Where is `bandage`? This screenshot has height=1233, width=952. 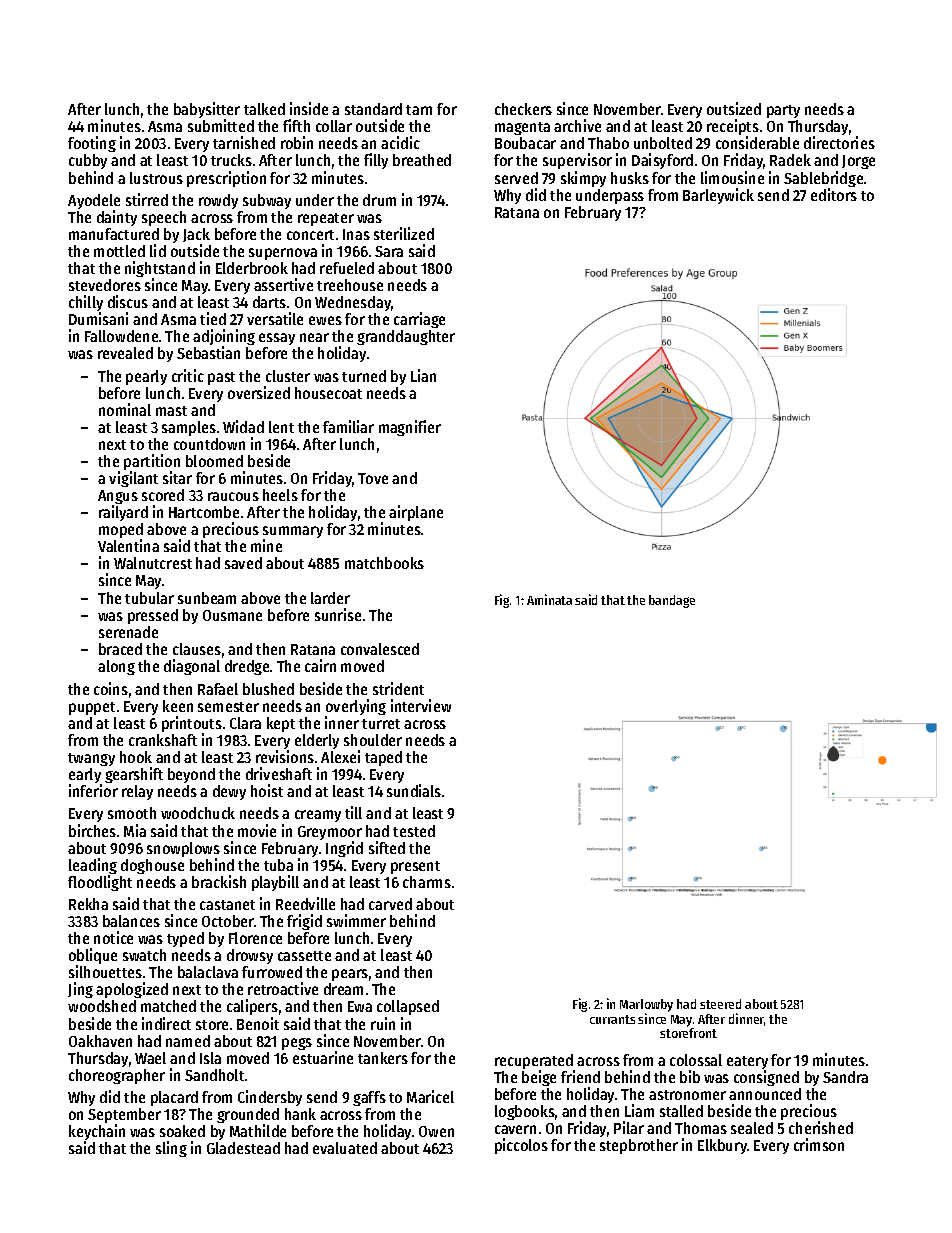
bandage is located at coordinates (672, 601).
